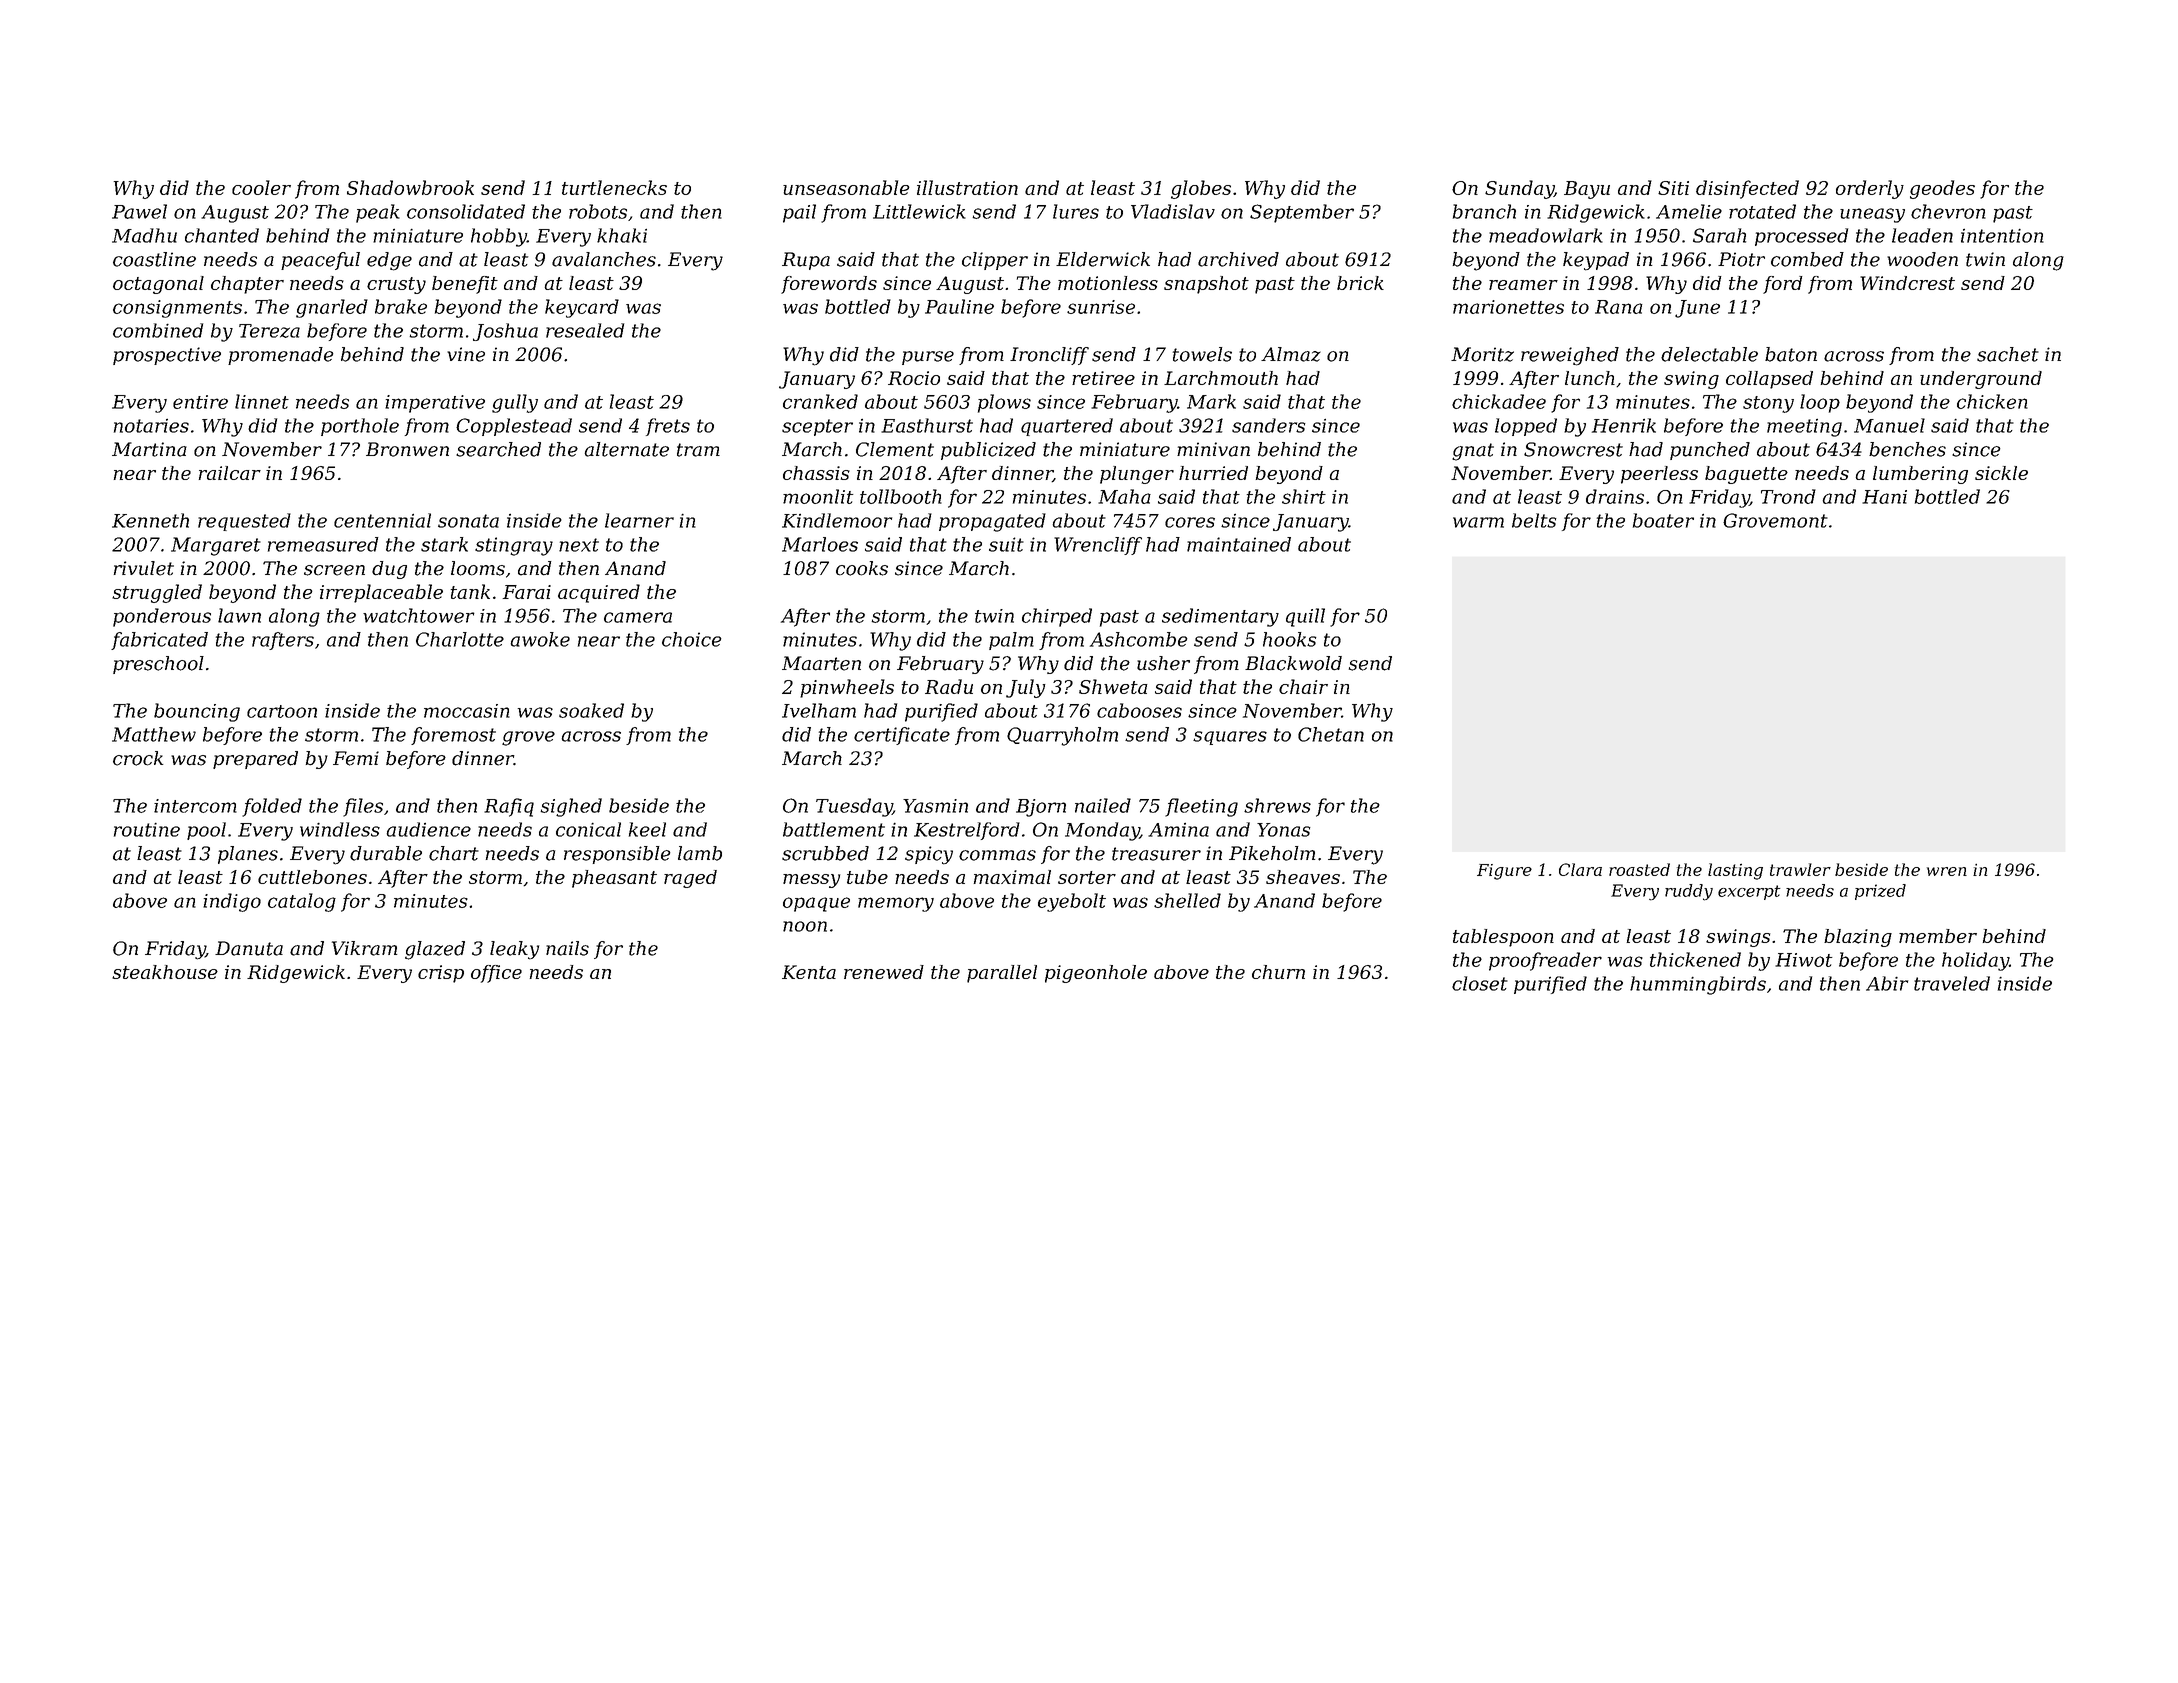 This screenshot has height=1683, width=2178. I want to click on quartered, so click(1067, 427).
